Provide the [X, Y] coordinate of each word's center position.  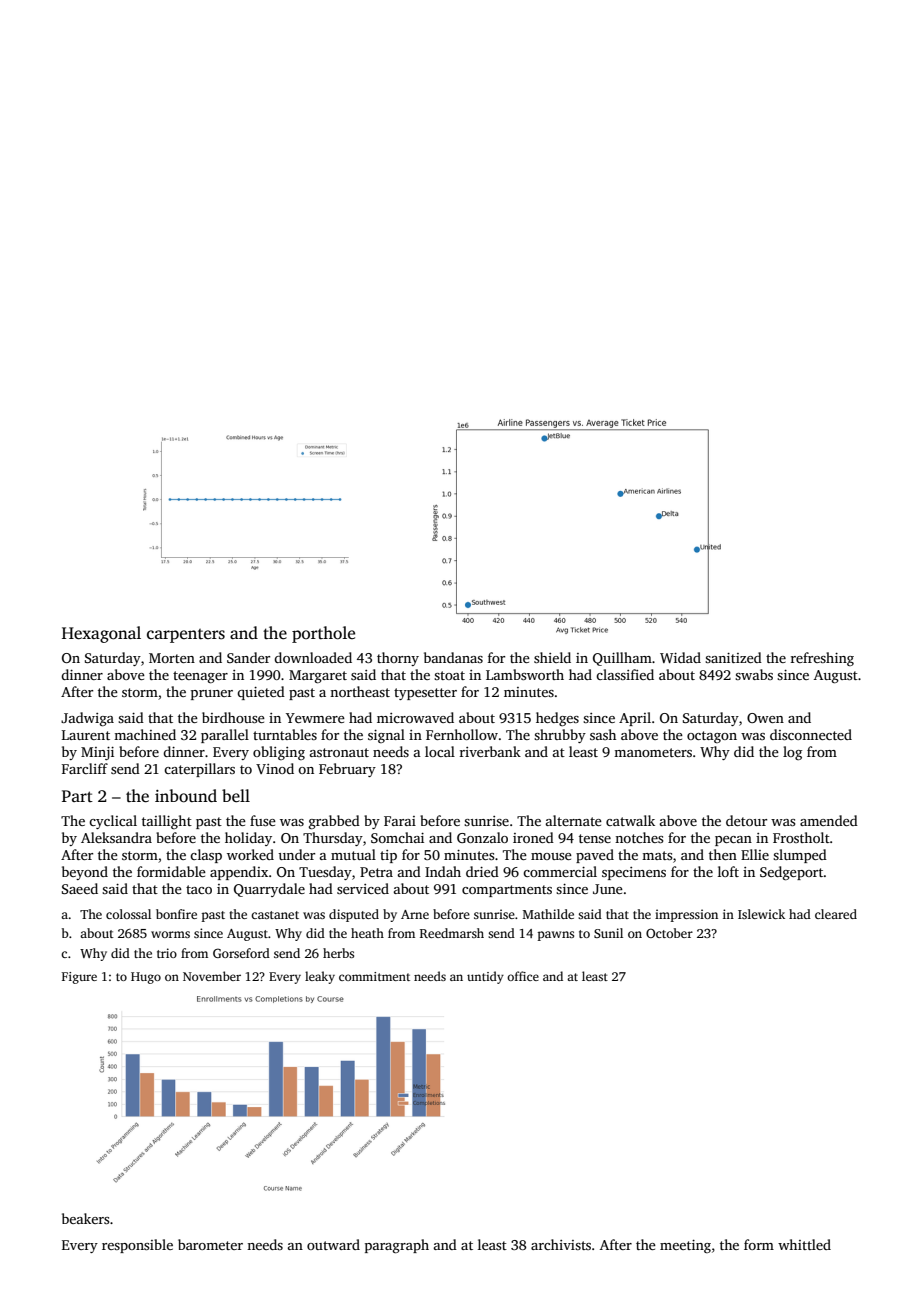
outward [333, 1244]
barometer [210, 1244]
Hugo [146, 978]
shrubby [560, 736]
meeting [685, 1246]
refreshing [822, 659]
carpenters [186, 636]
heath [367, 933]
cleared [836, 914]
